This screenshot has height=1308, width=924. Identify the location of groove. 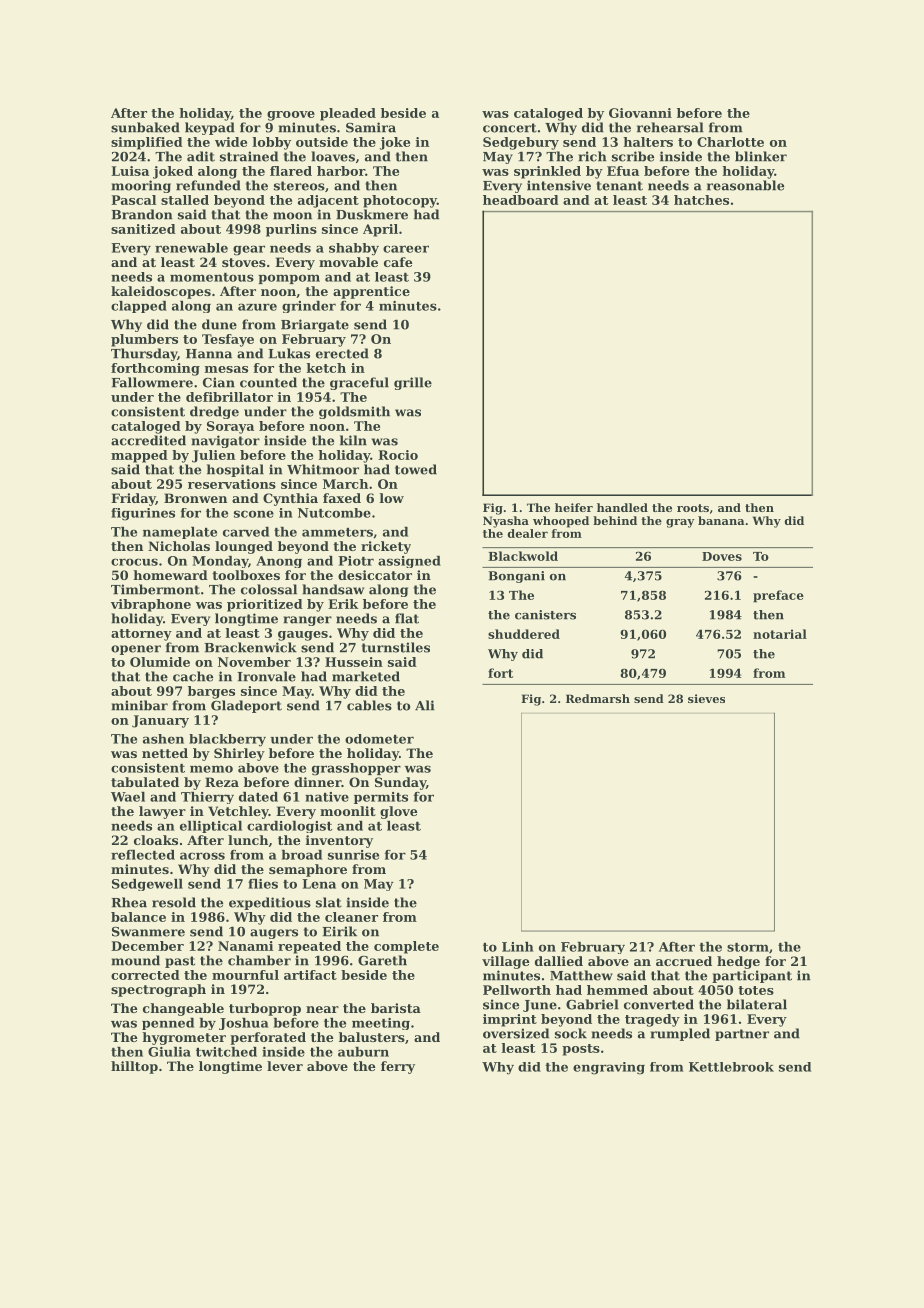
(291, 116).
